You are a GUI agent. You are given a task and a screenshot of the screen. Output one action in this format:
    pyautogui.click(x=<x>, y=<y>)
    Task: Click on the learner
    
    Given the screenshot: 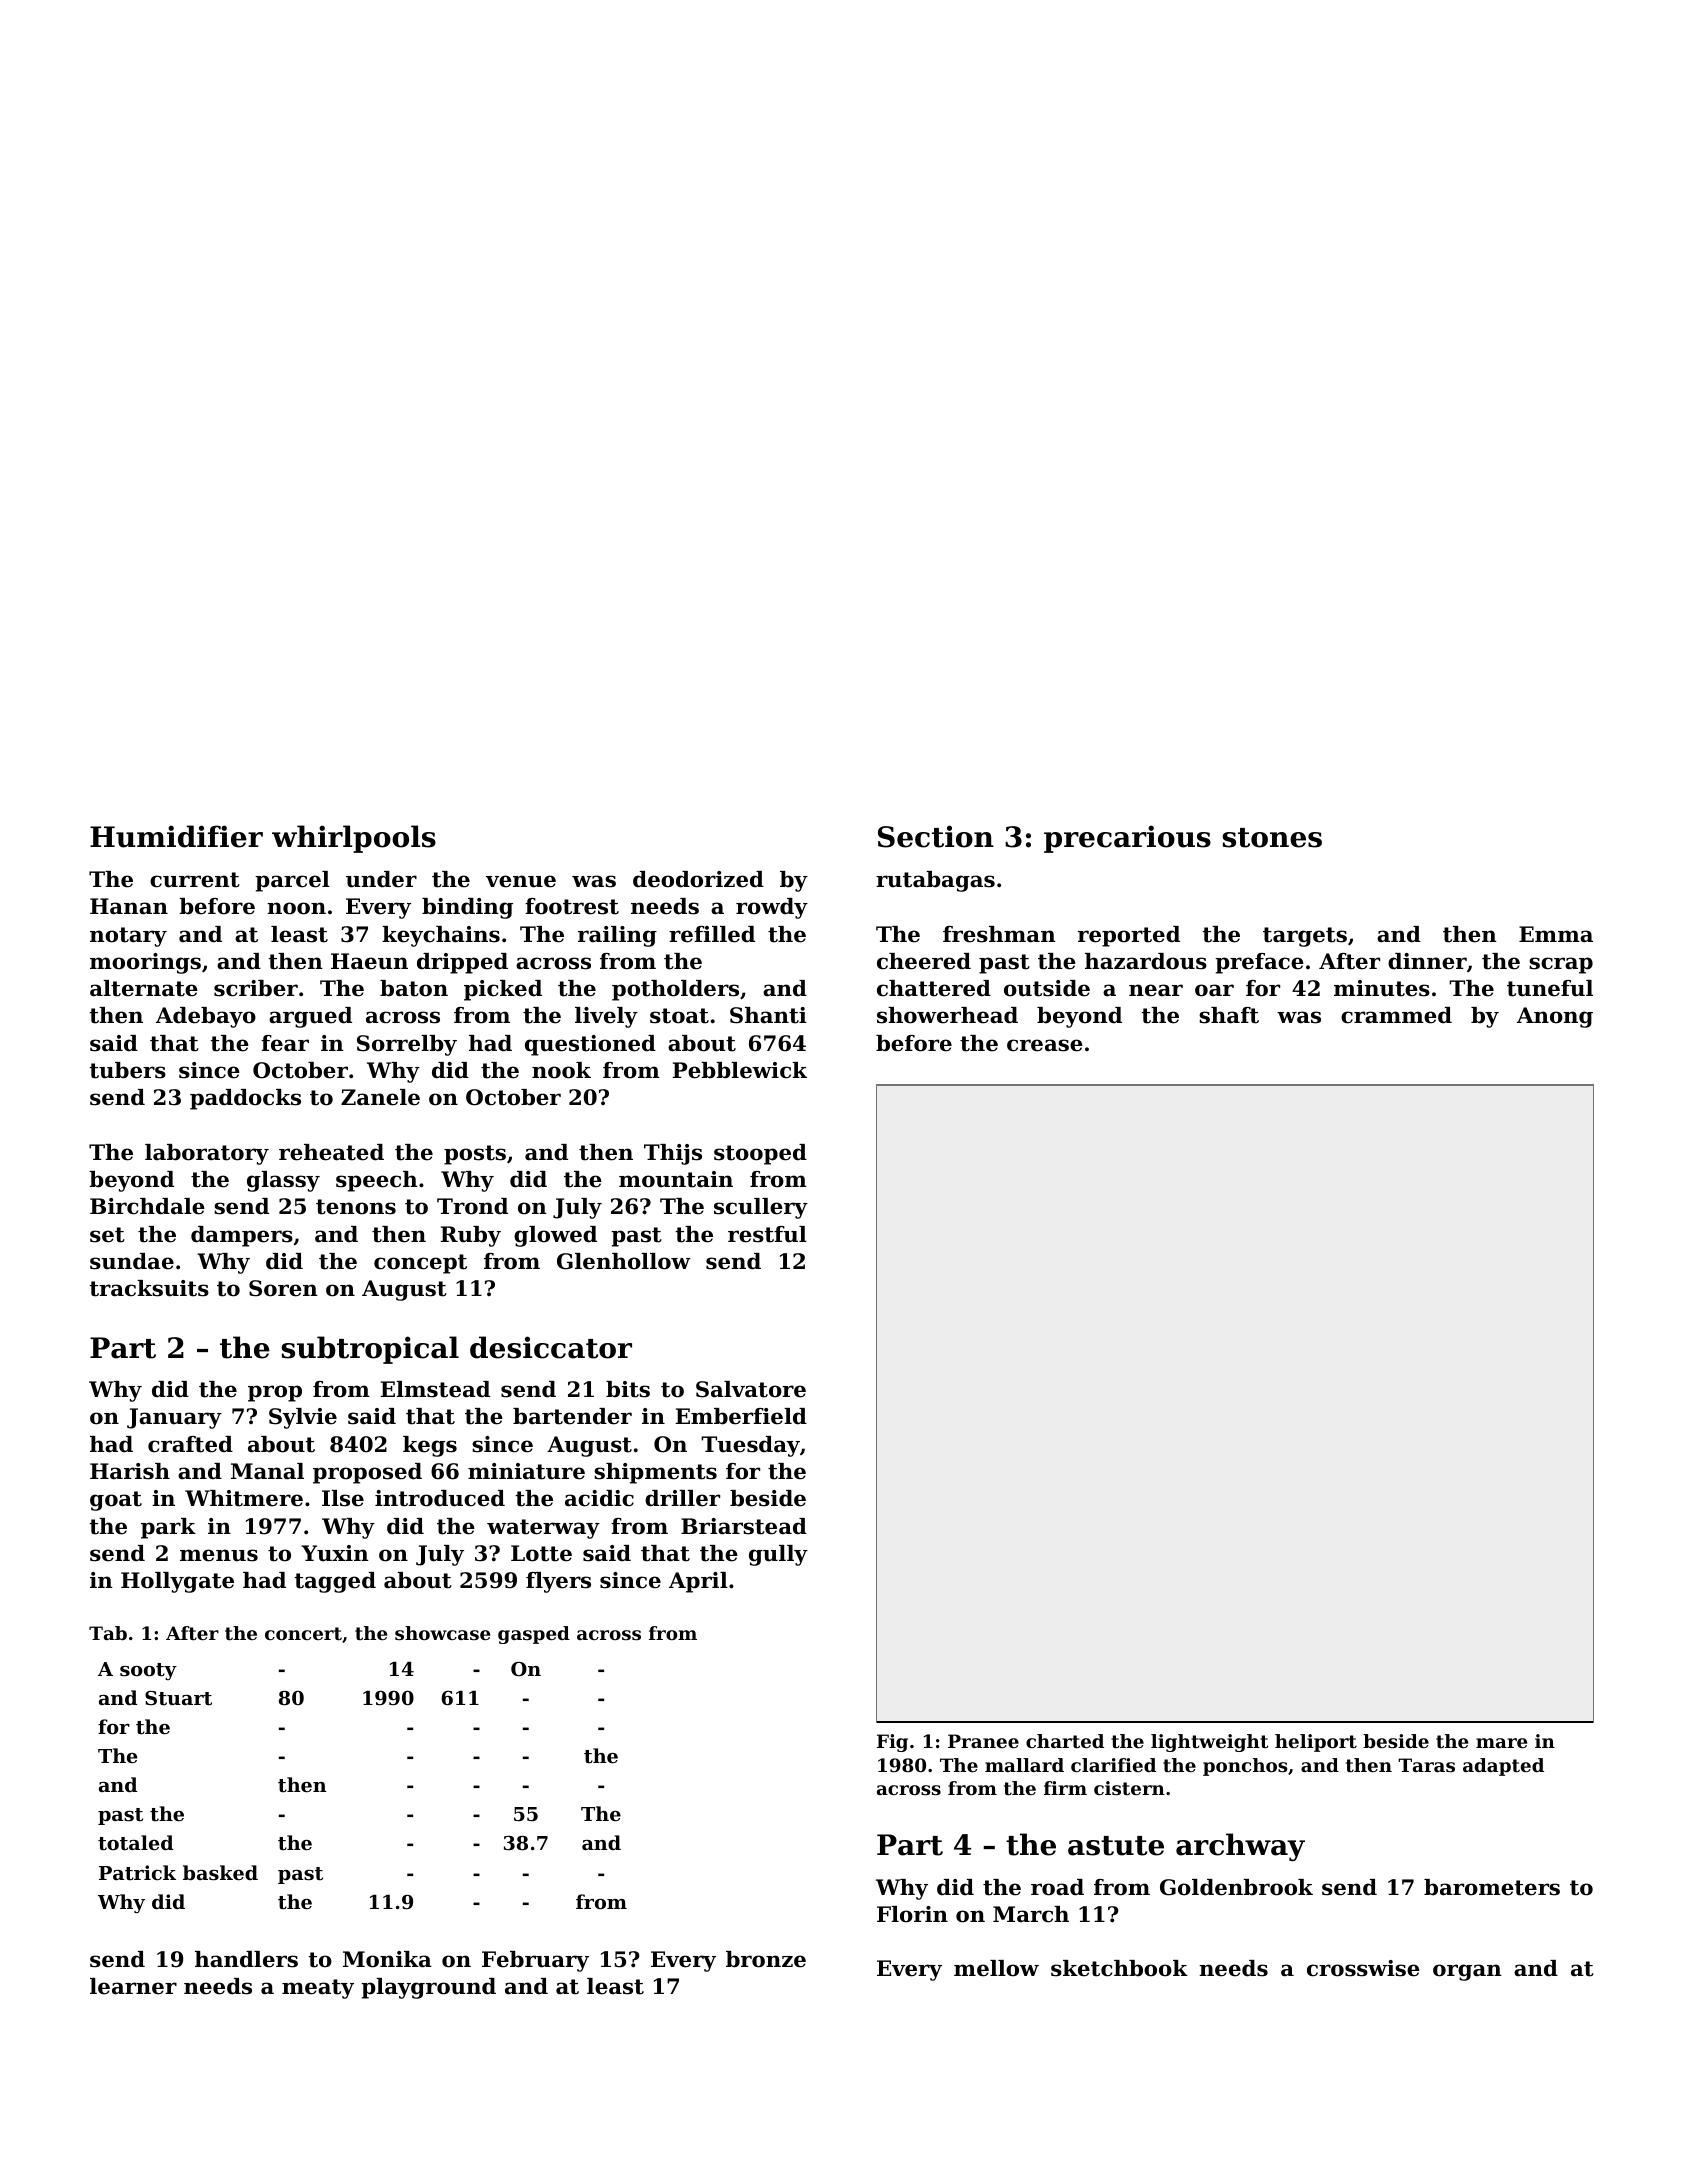 What is the action you would take?
    pyautogui.click(x=133, y=1986)
